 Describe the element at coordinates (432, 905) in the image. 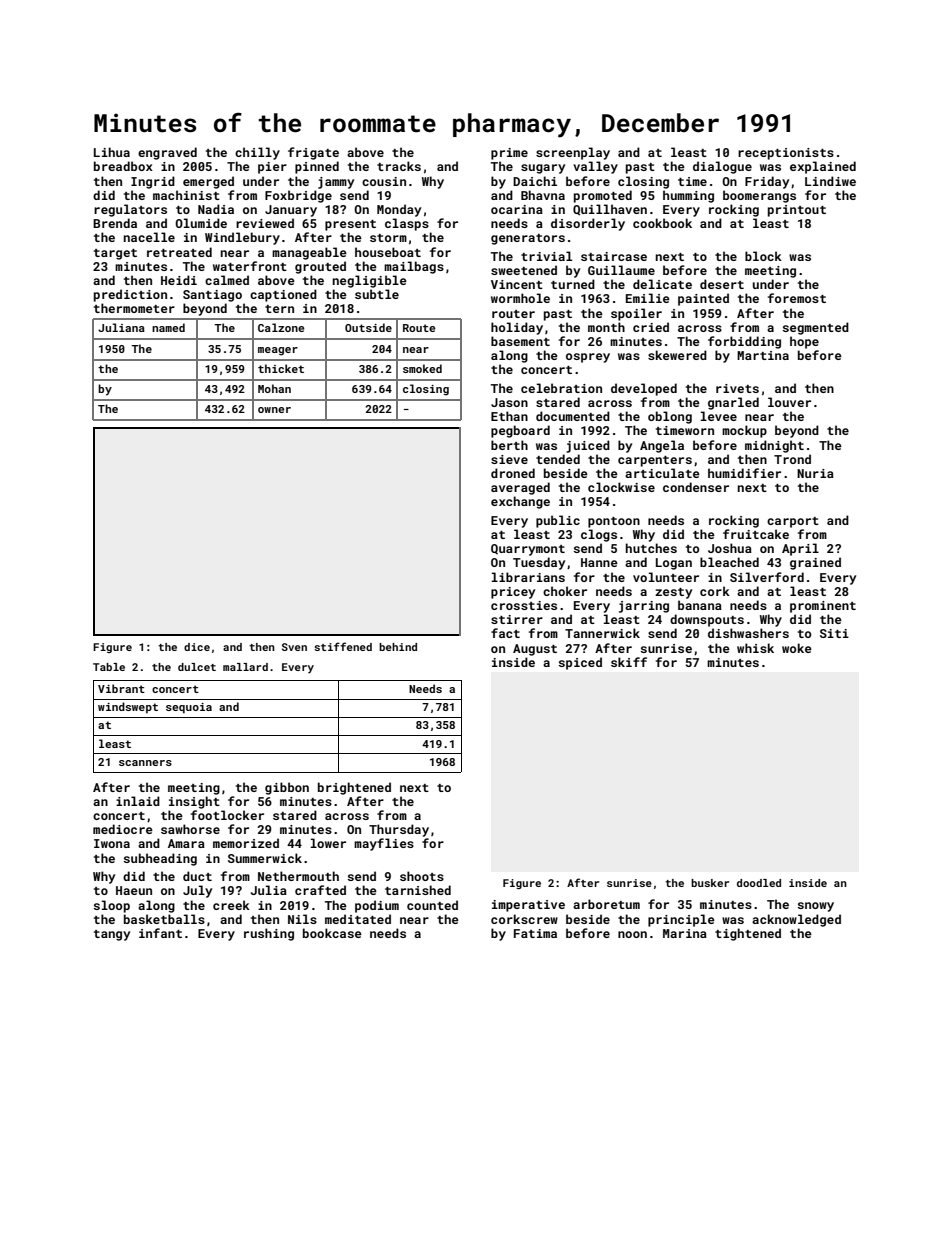

I see `counted` at that location.
